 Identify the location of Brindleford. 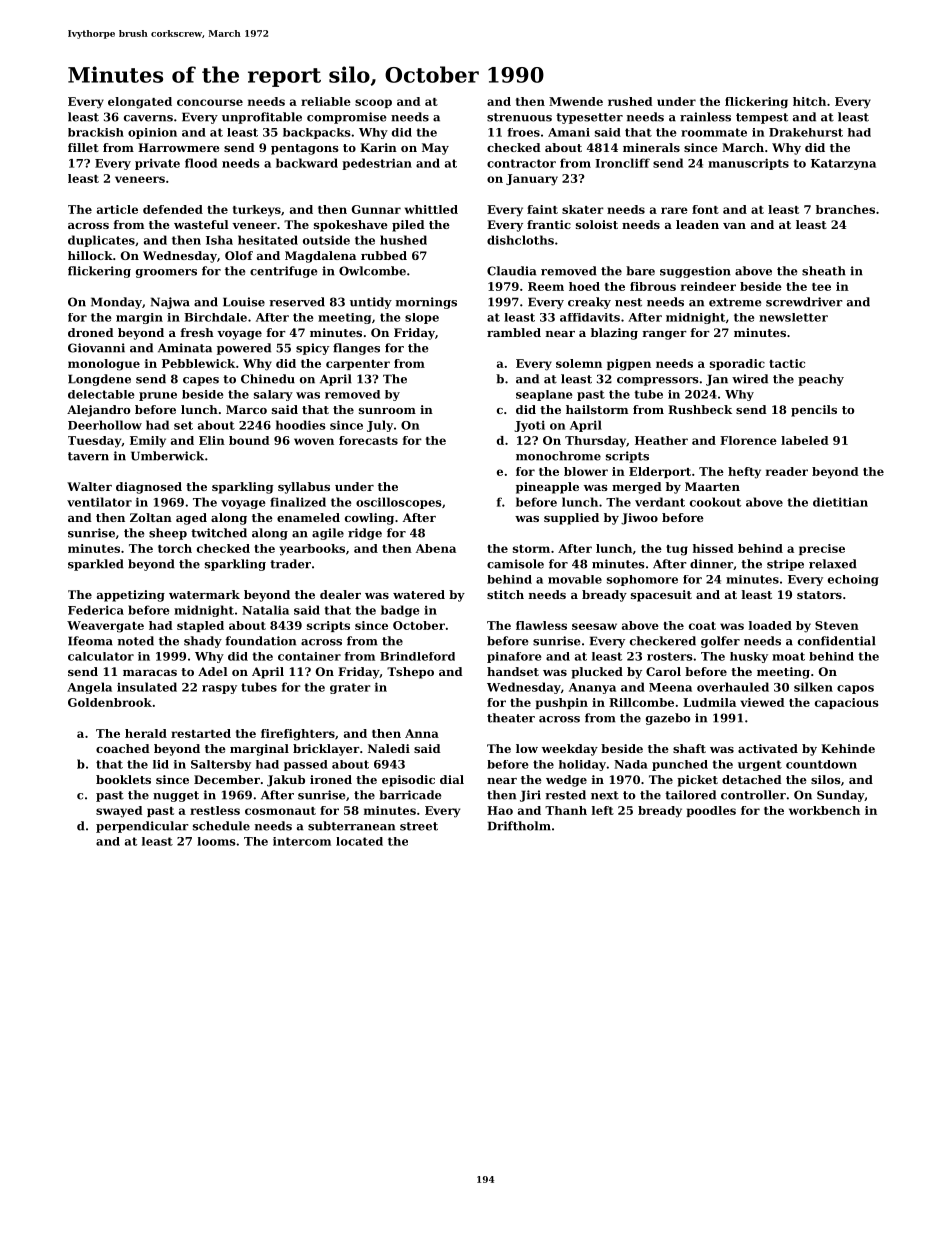
(417, 656).
